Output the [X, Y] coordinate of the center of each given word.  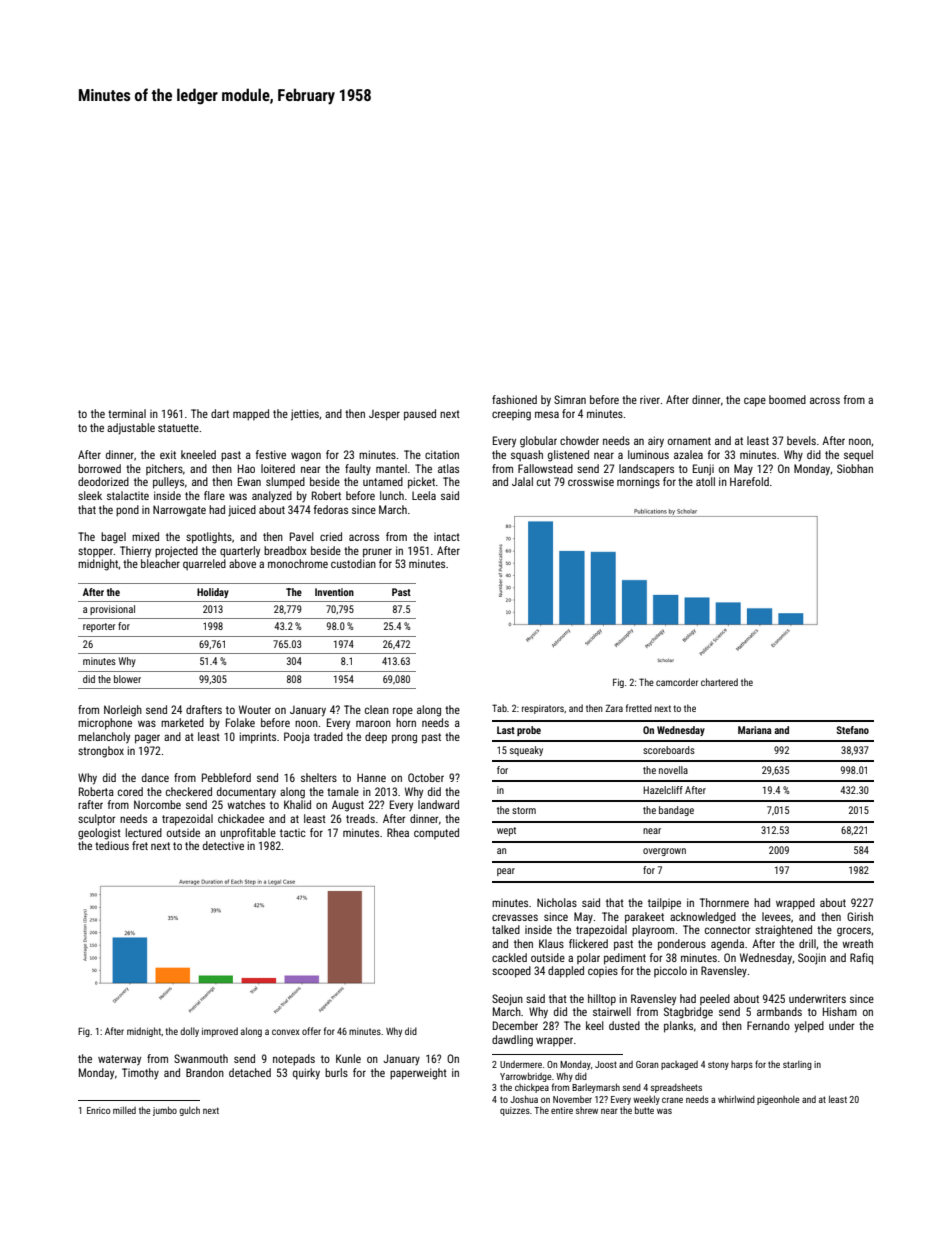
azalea [688, 454]
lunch [392, 495]
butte [644, 1110]
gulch [189, 1111]
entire [562, 1110]
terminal [127, 413]
